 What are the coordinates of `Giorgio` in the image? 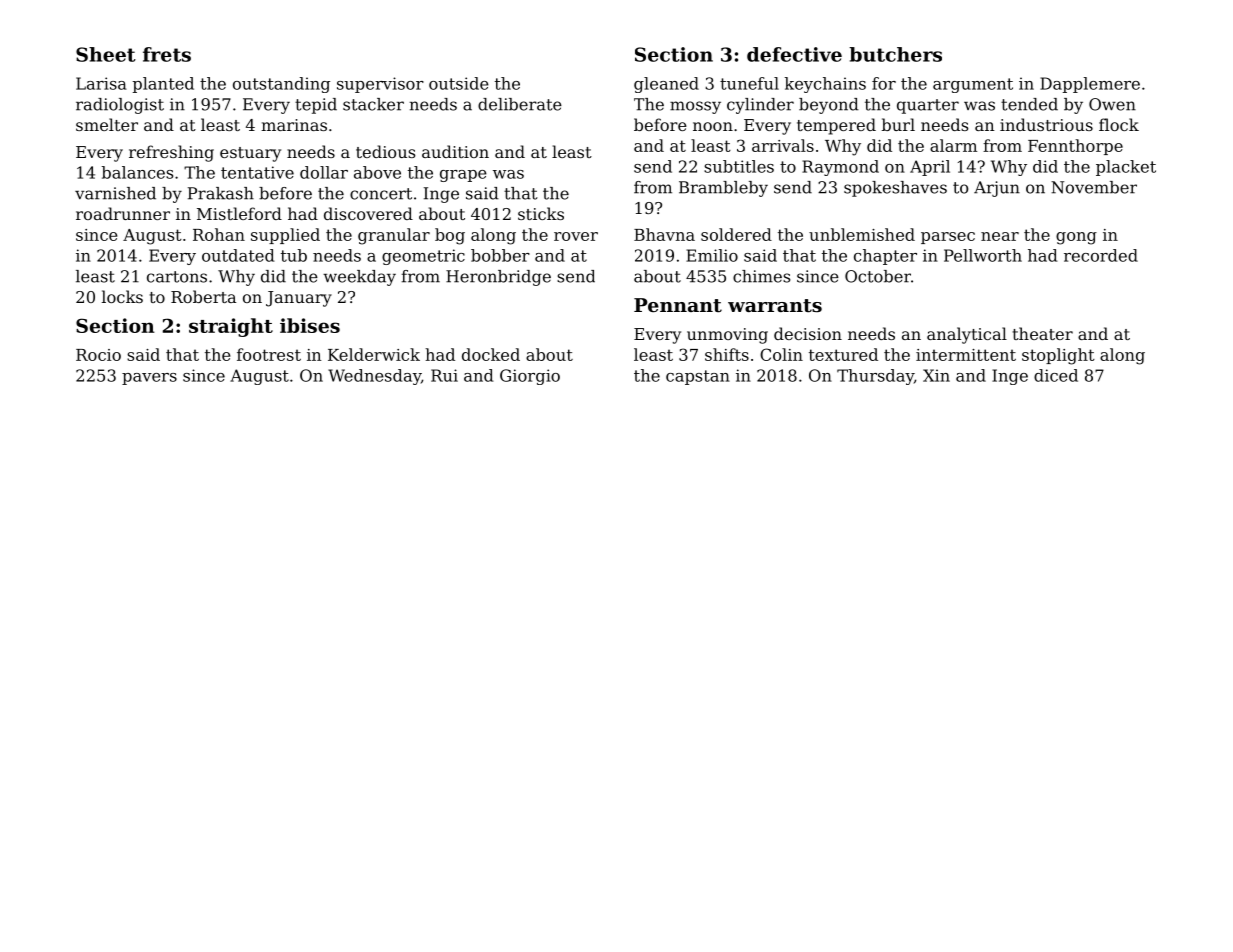 It's located at (530, 377).
